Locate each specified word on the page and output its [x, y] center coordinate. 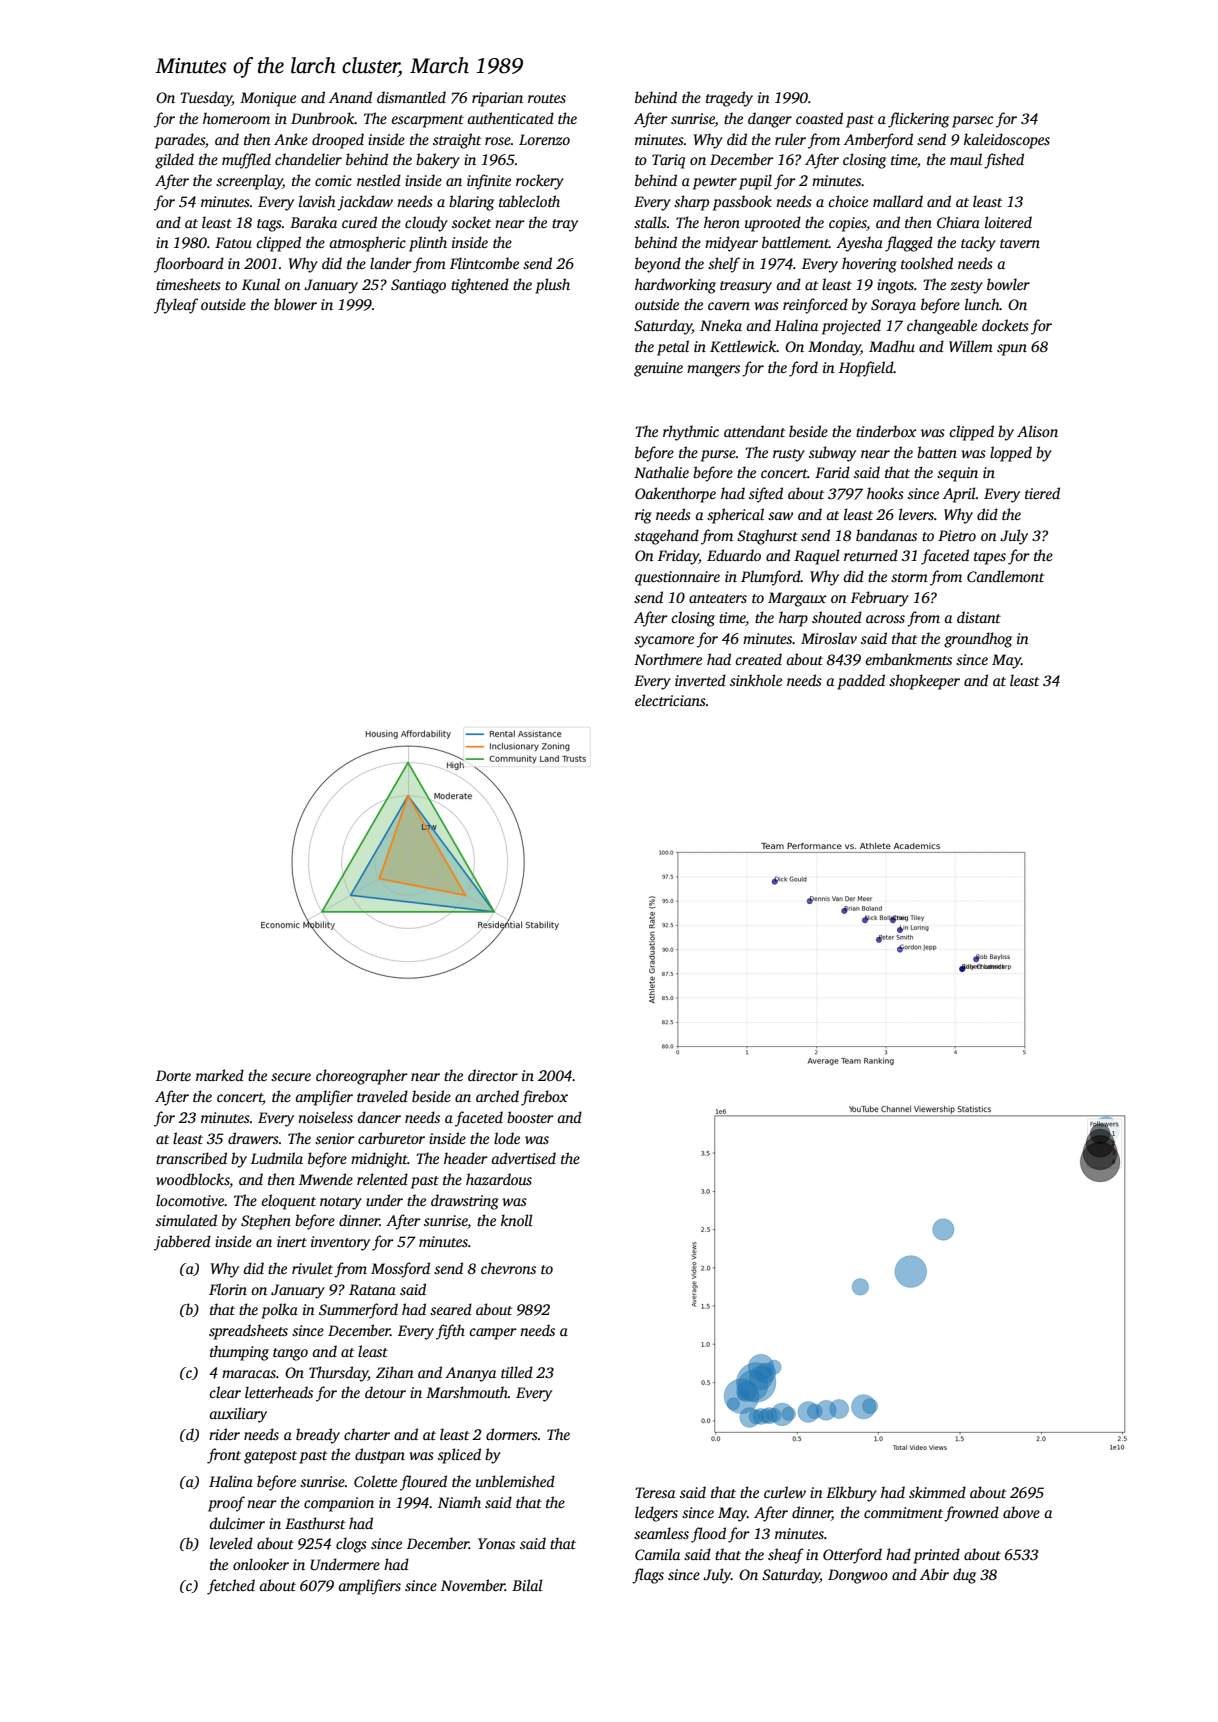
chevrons [508, 1268]
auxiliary [238, 1415]
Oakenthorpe [675, 495]
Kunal [261, 284]
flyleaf [176, 306]
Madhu [892, 346]
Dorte [173, 1075]
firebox [544, 1098]
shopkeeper [924, 682]
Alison [1037, 431]
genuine [658, 369]
